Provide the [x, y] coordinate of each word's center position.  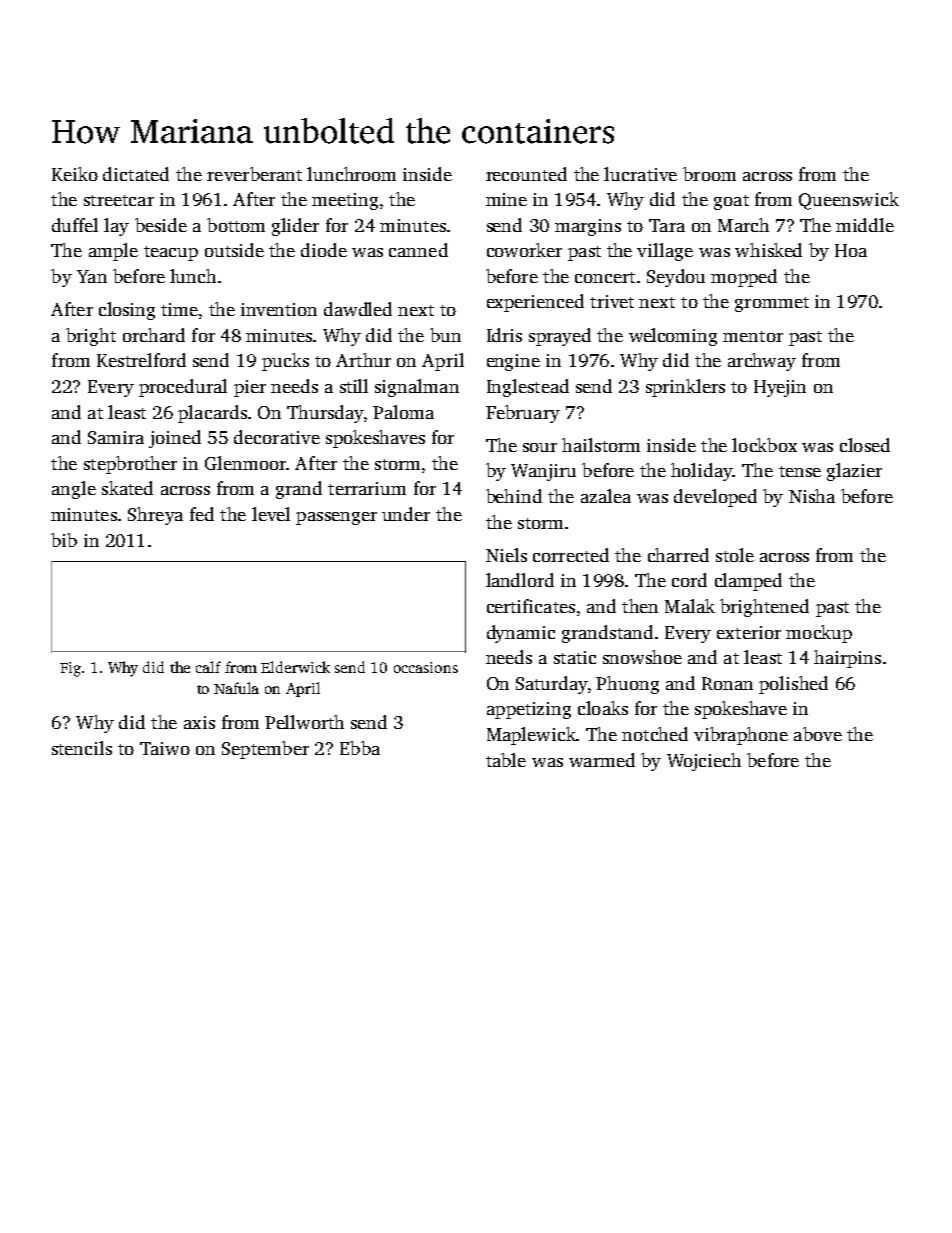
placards [212, 414]
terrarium [367, 488]
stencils [82, 748]
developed [715, 498]
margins [588, 227]
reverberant [254, 174]
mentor [753, 336]
